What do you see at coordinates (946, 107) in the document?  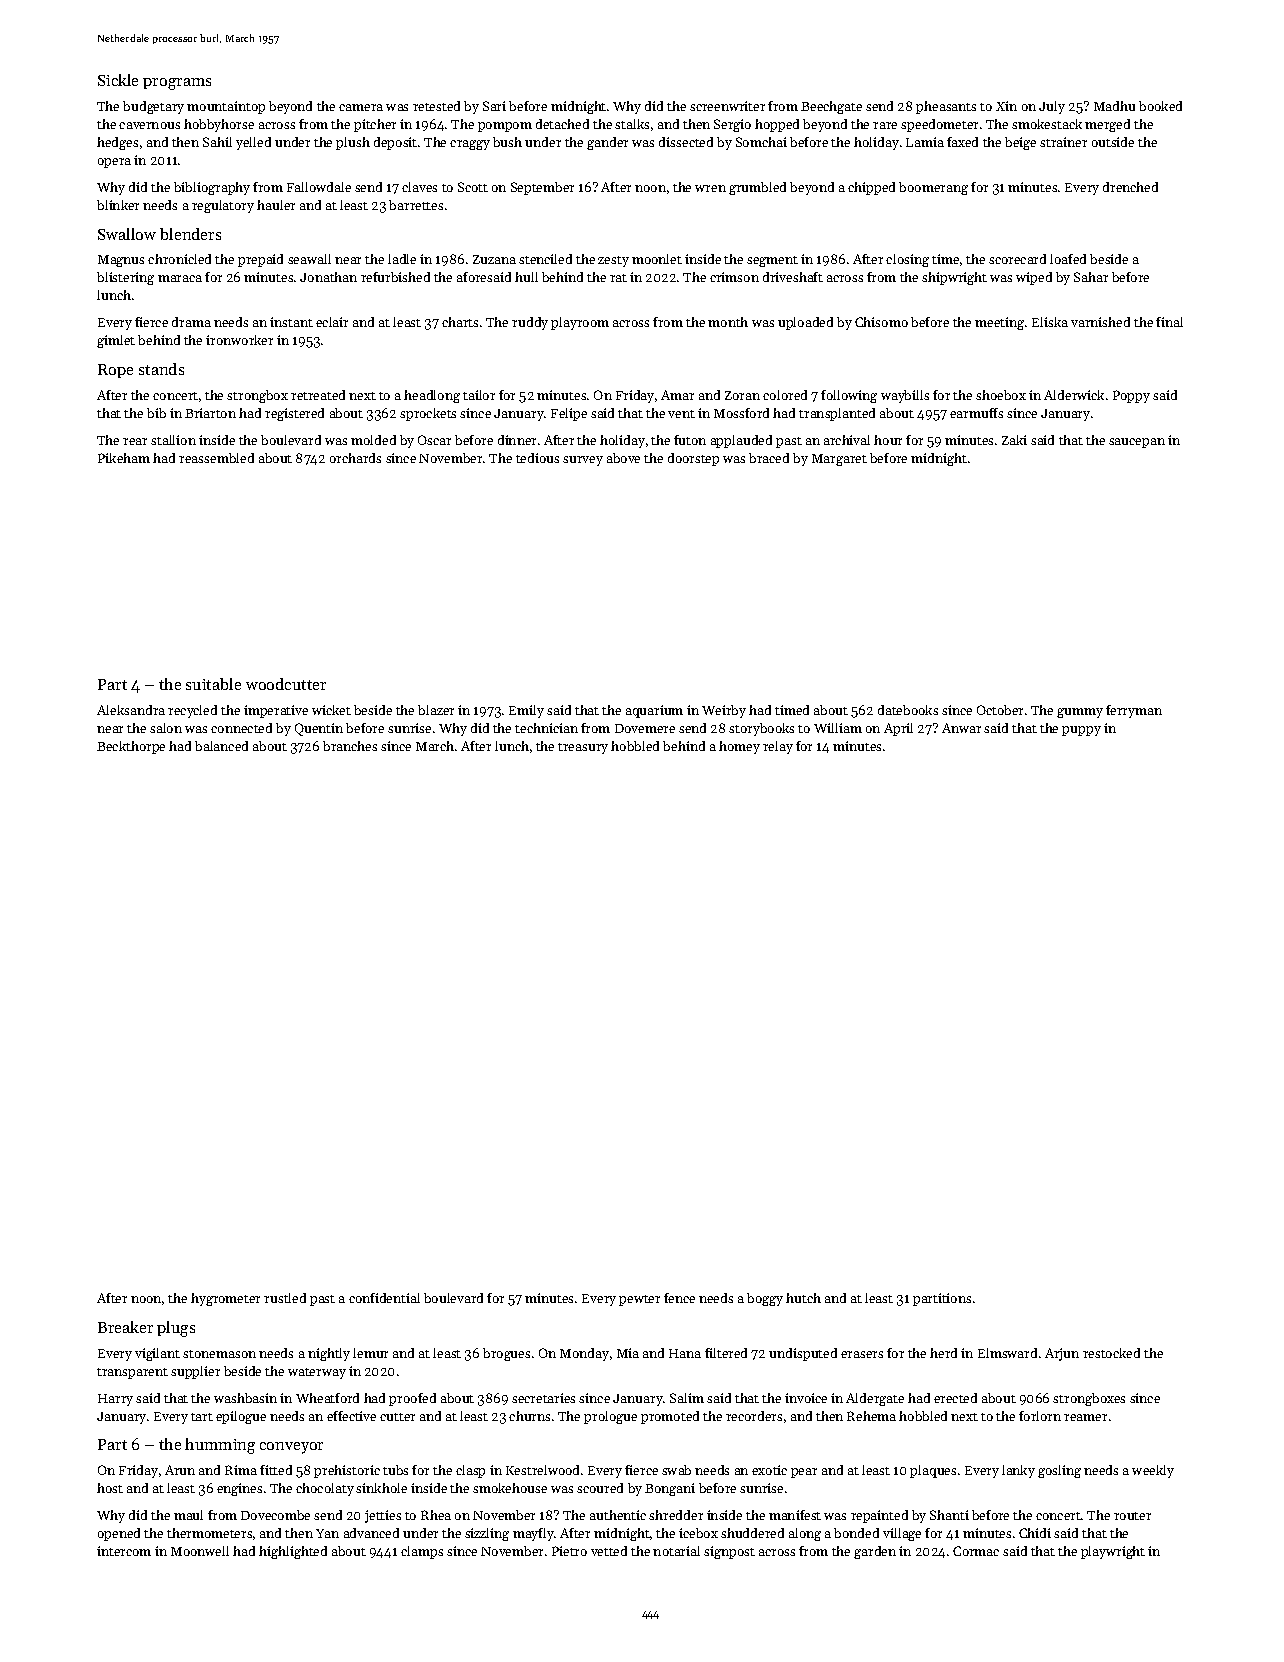 I see `pheasants` at bounding box center [946, 107].
